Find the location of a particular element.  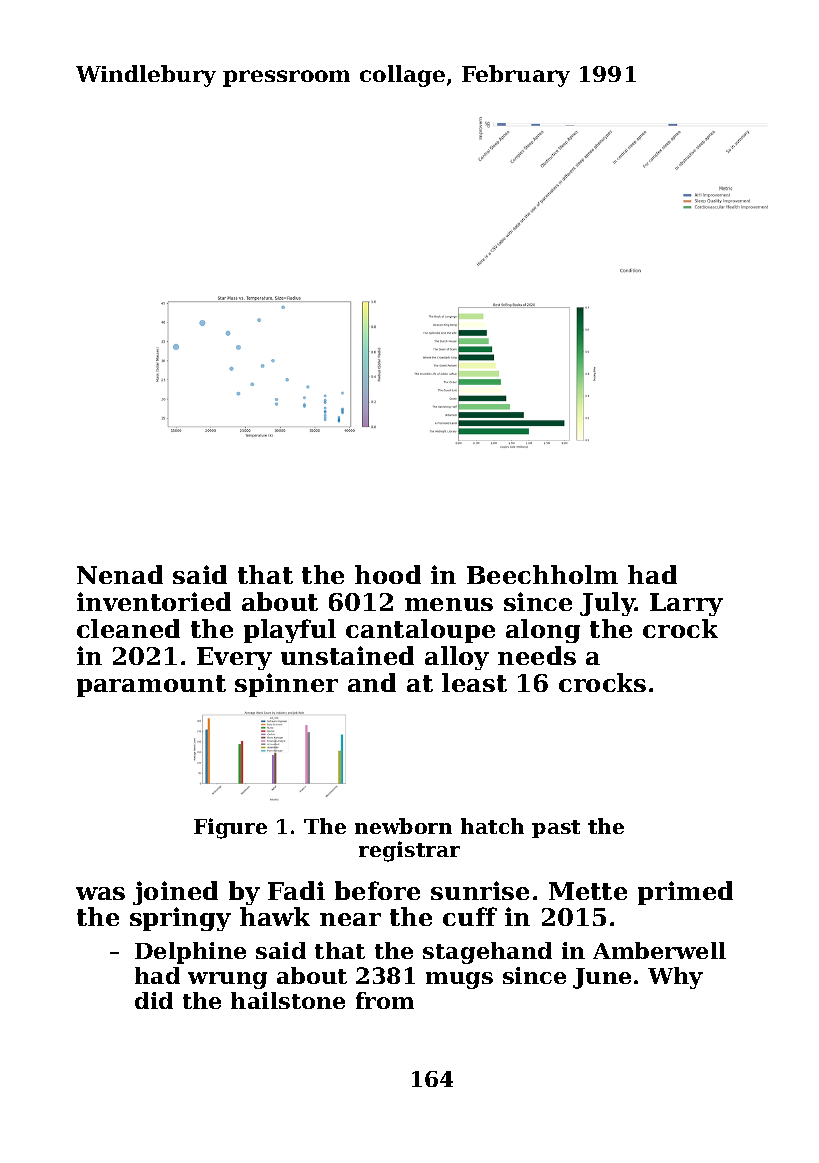

needs is located at coordinates (537, 655).
